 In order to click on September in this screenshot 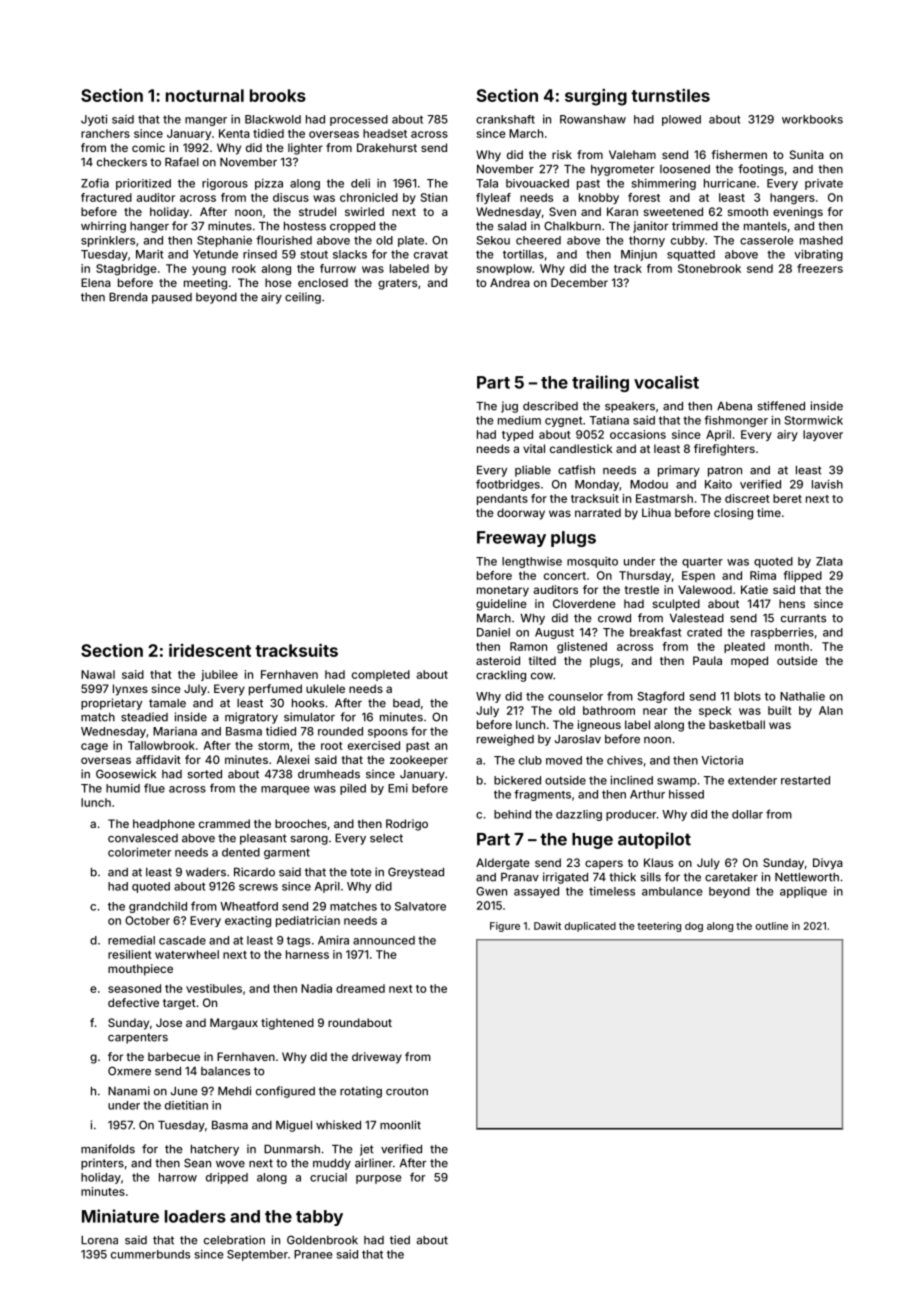, I will do `click(257, 1255)`.
